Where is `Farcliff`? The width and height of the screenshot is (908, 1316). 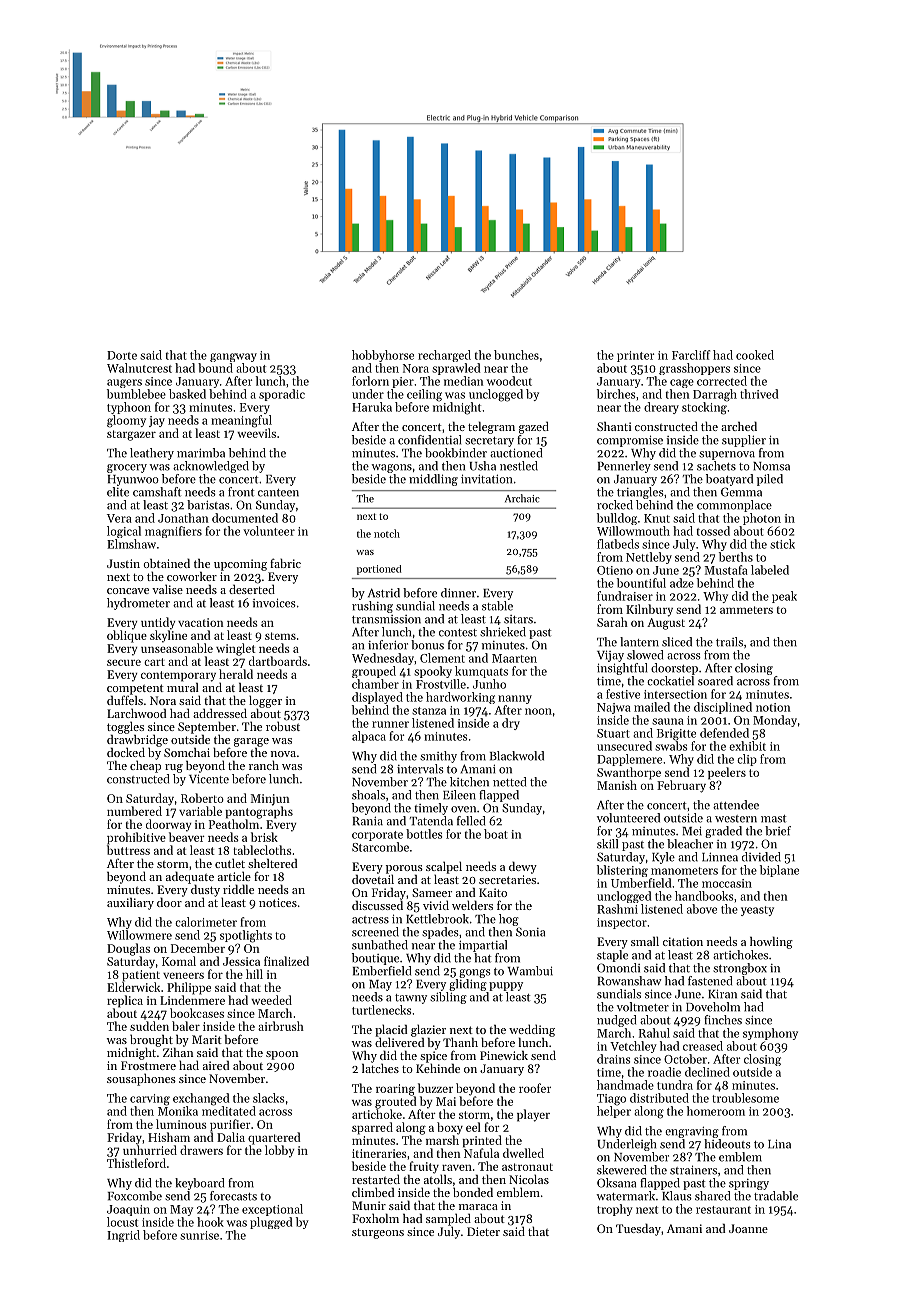
Farcliff is located at coordinates (691, 355).
